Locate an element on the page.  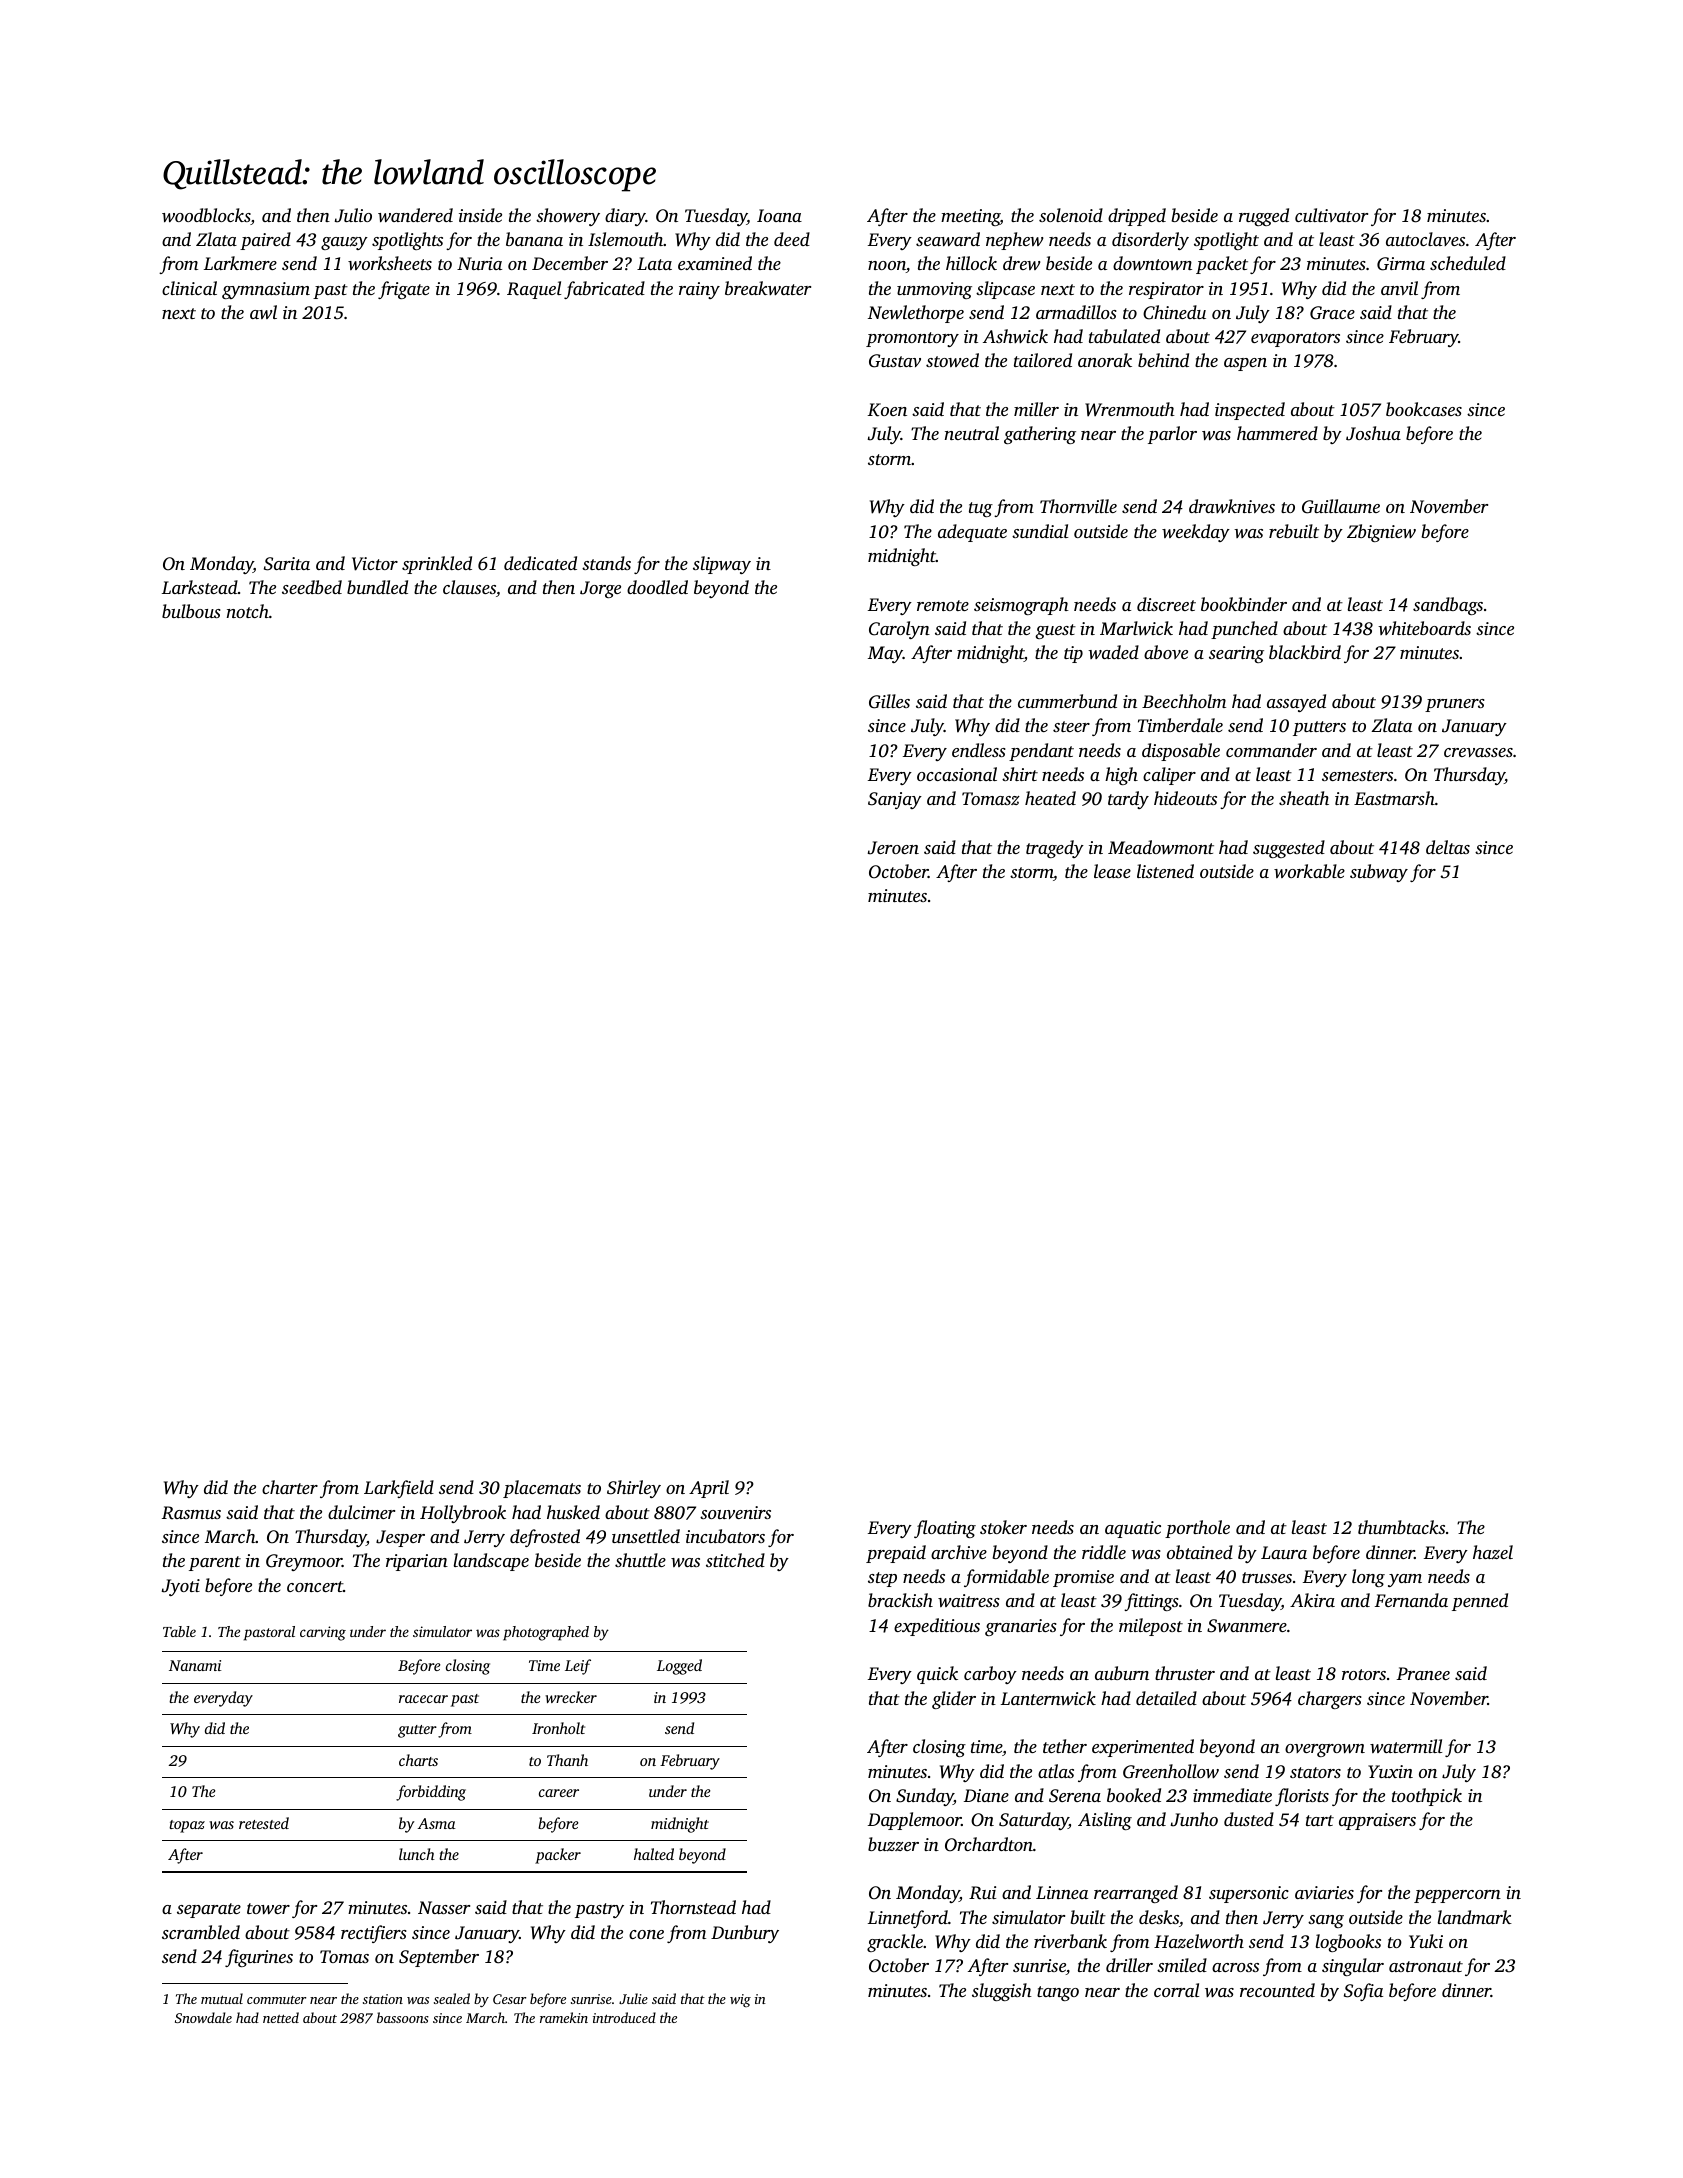
subway is located at coordinates (1379, 873).
